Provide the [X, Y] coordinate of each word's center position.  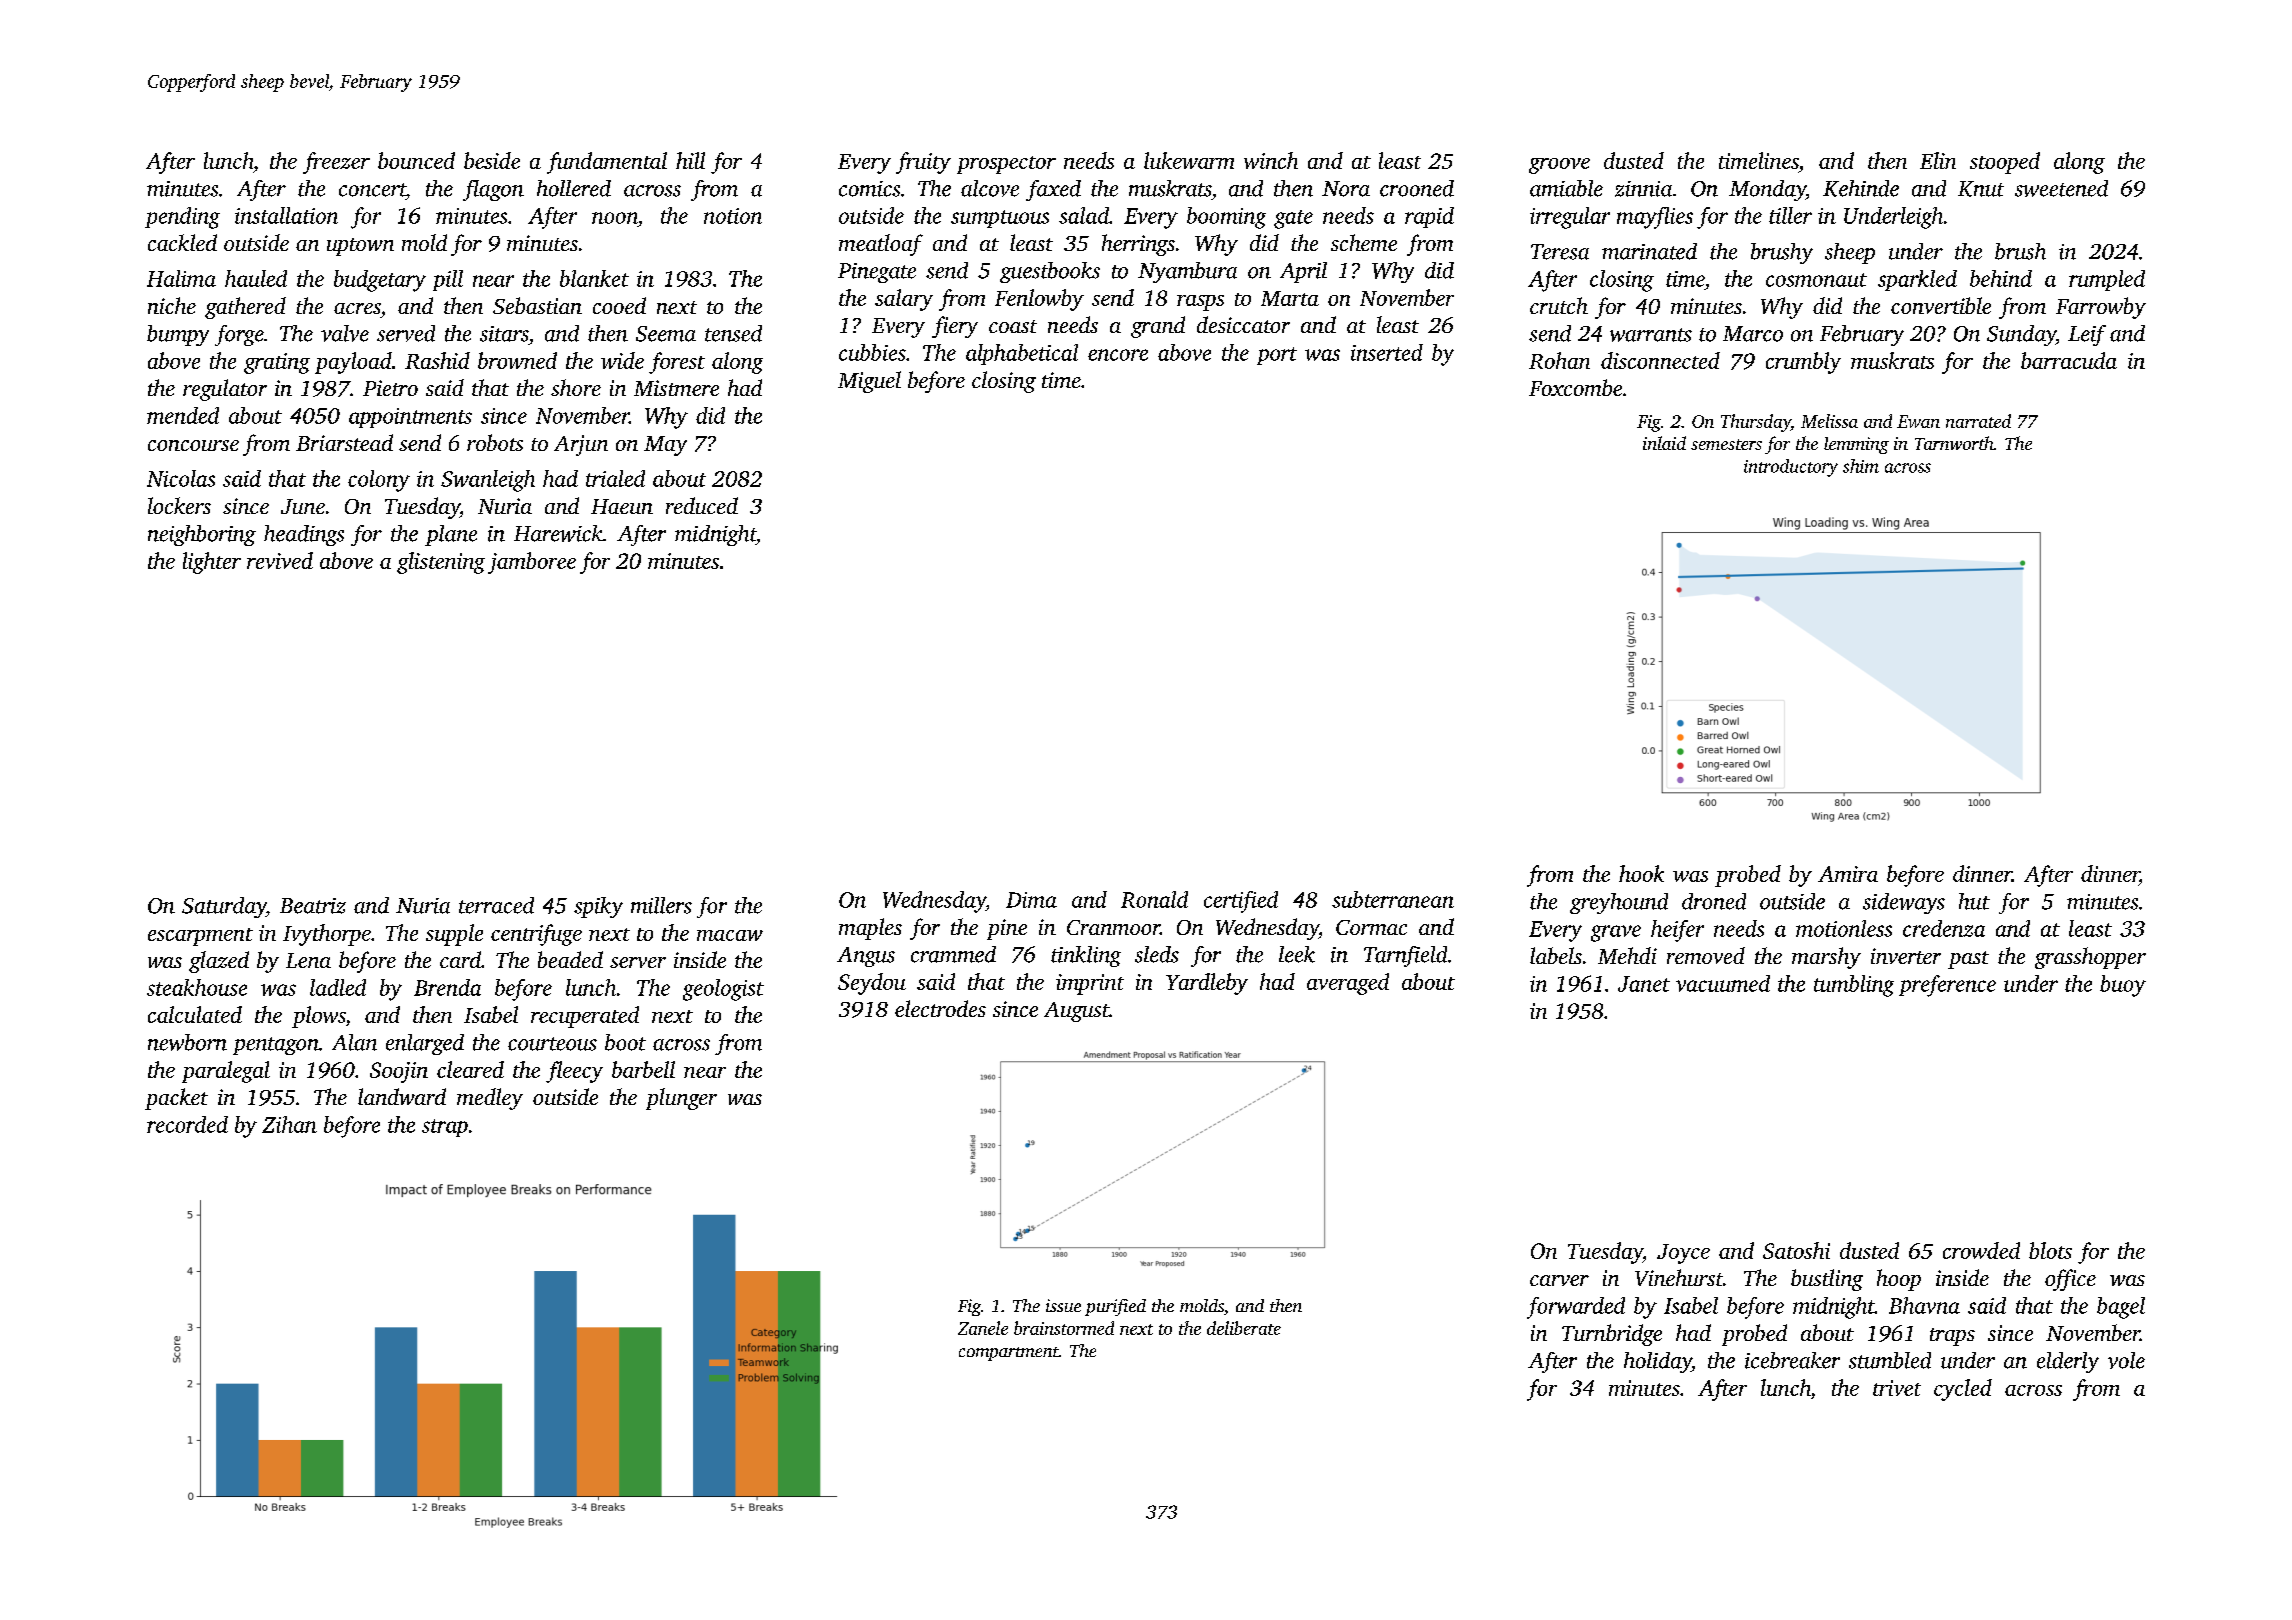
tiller [1790, 215]
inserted [1387, 352]
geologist [723, 990]
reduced [702, 505]
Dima [1031, 900]
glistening [441, 563]
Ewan [1918, 421]
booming [1226, 218]
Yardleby [1207, 984]
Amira [1848, 874]
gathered [245, 308]
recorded [187, 1124]
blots [2050, 1250]
